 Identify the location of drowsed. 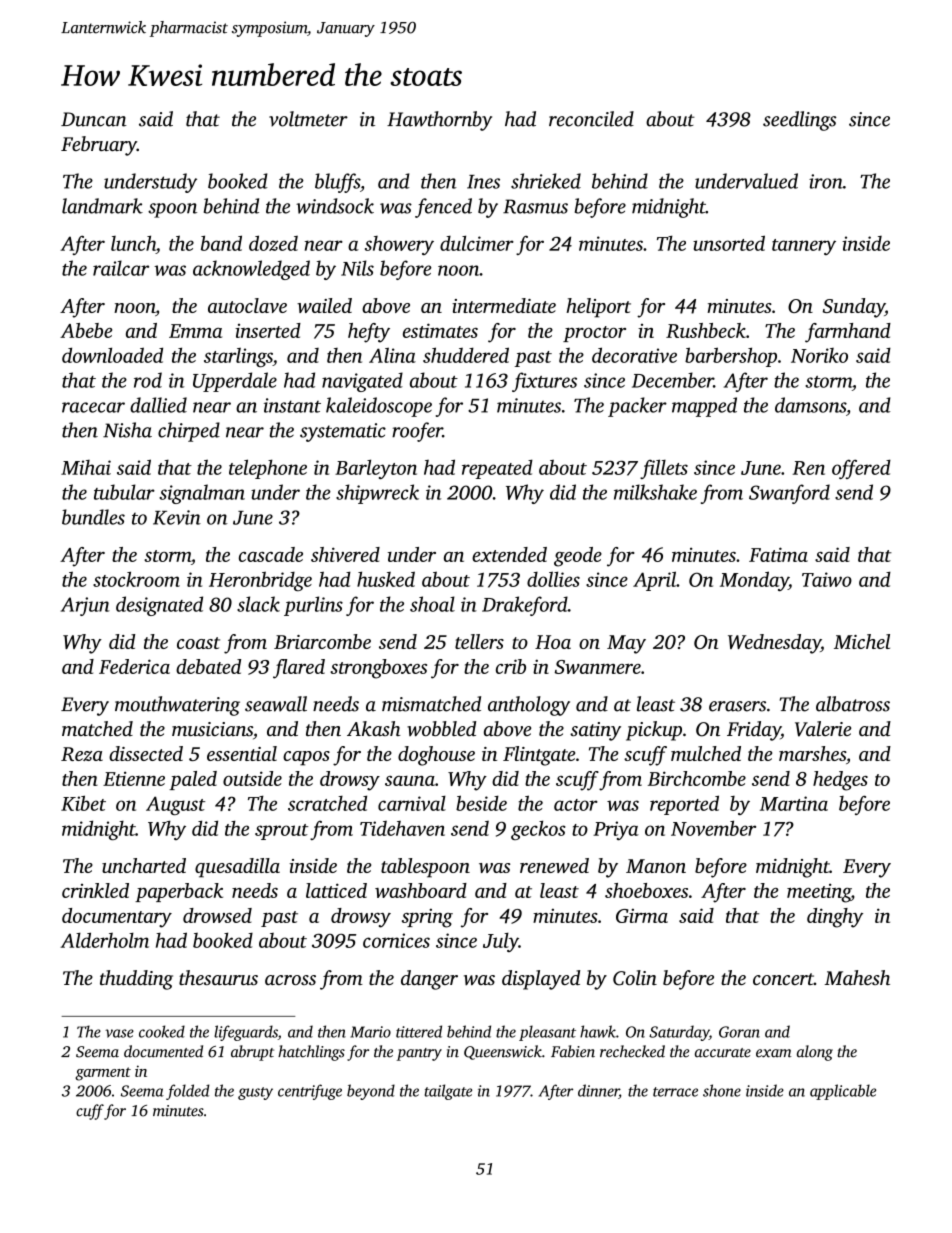
(217, 915).
